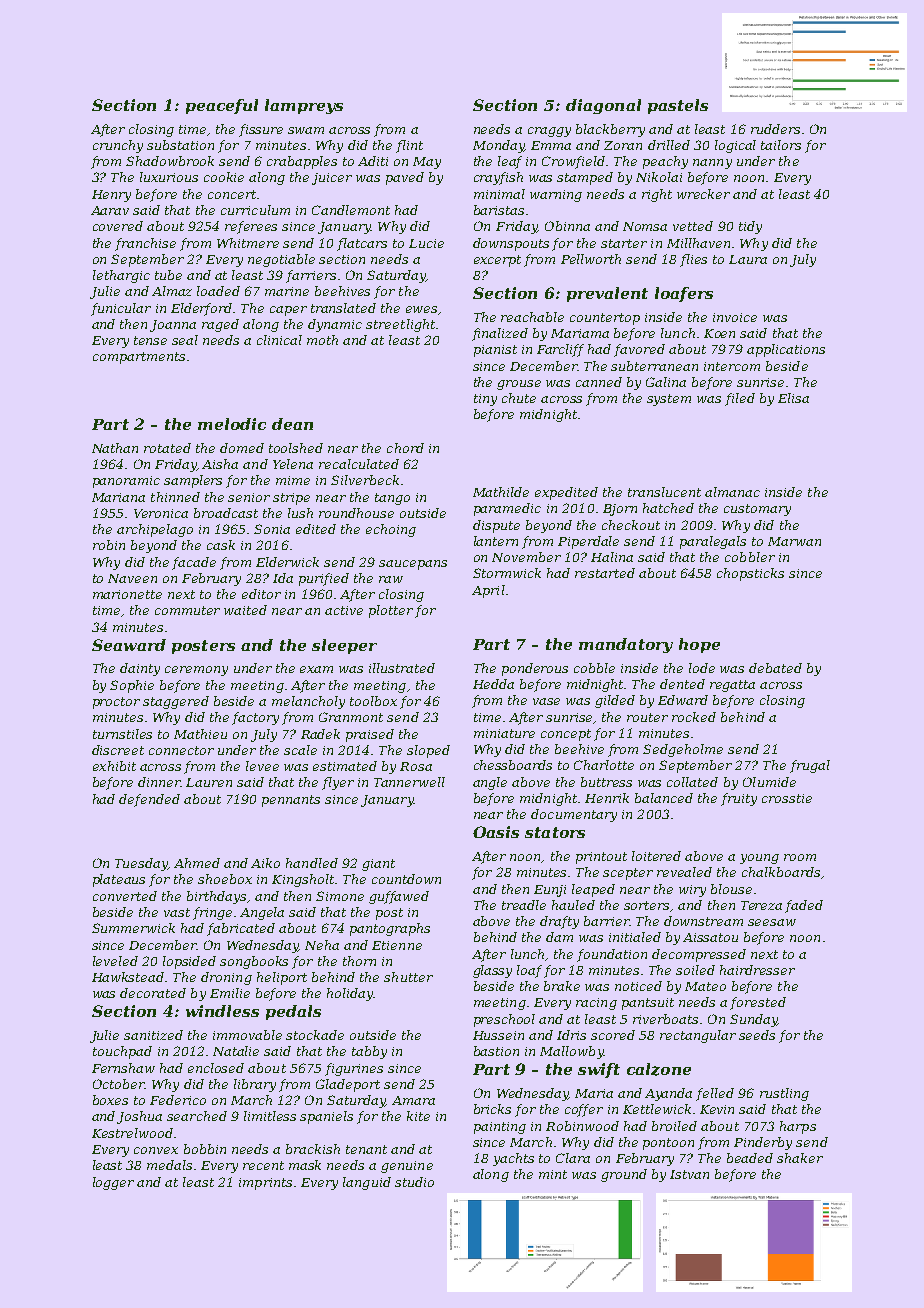  I want to click on Zoran, so click(623, 145).
